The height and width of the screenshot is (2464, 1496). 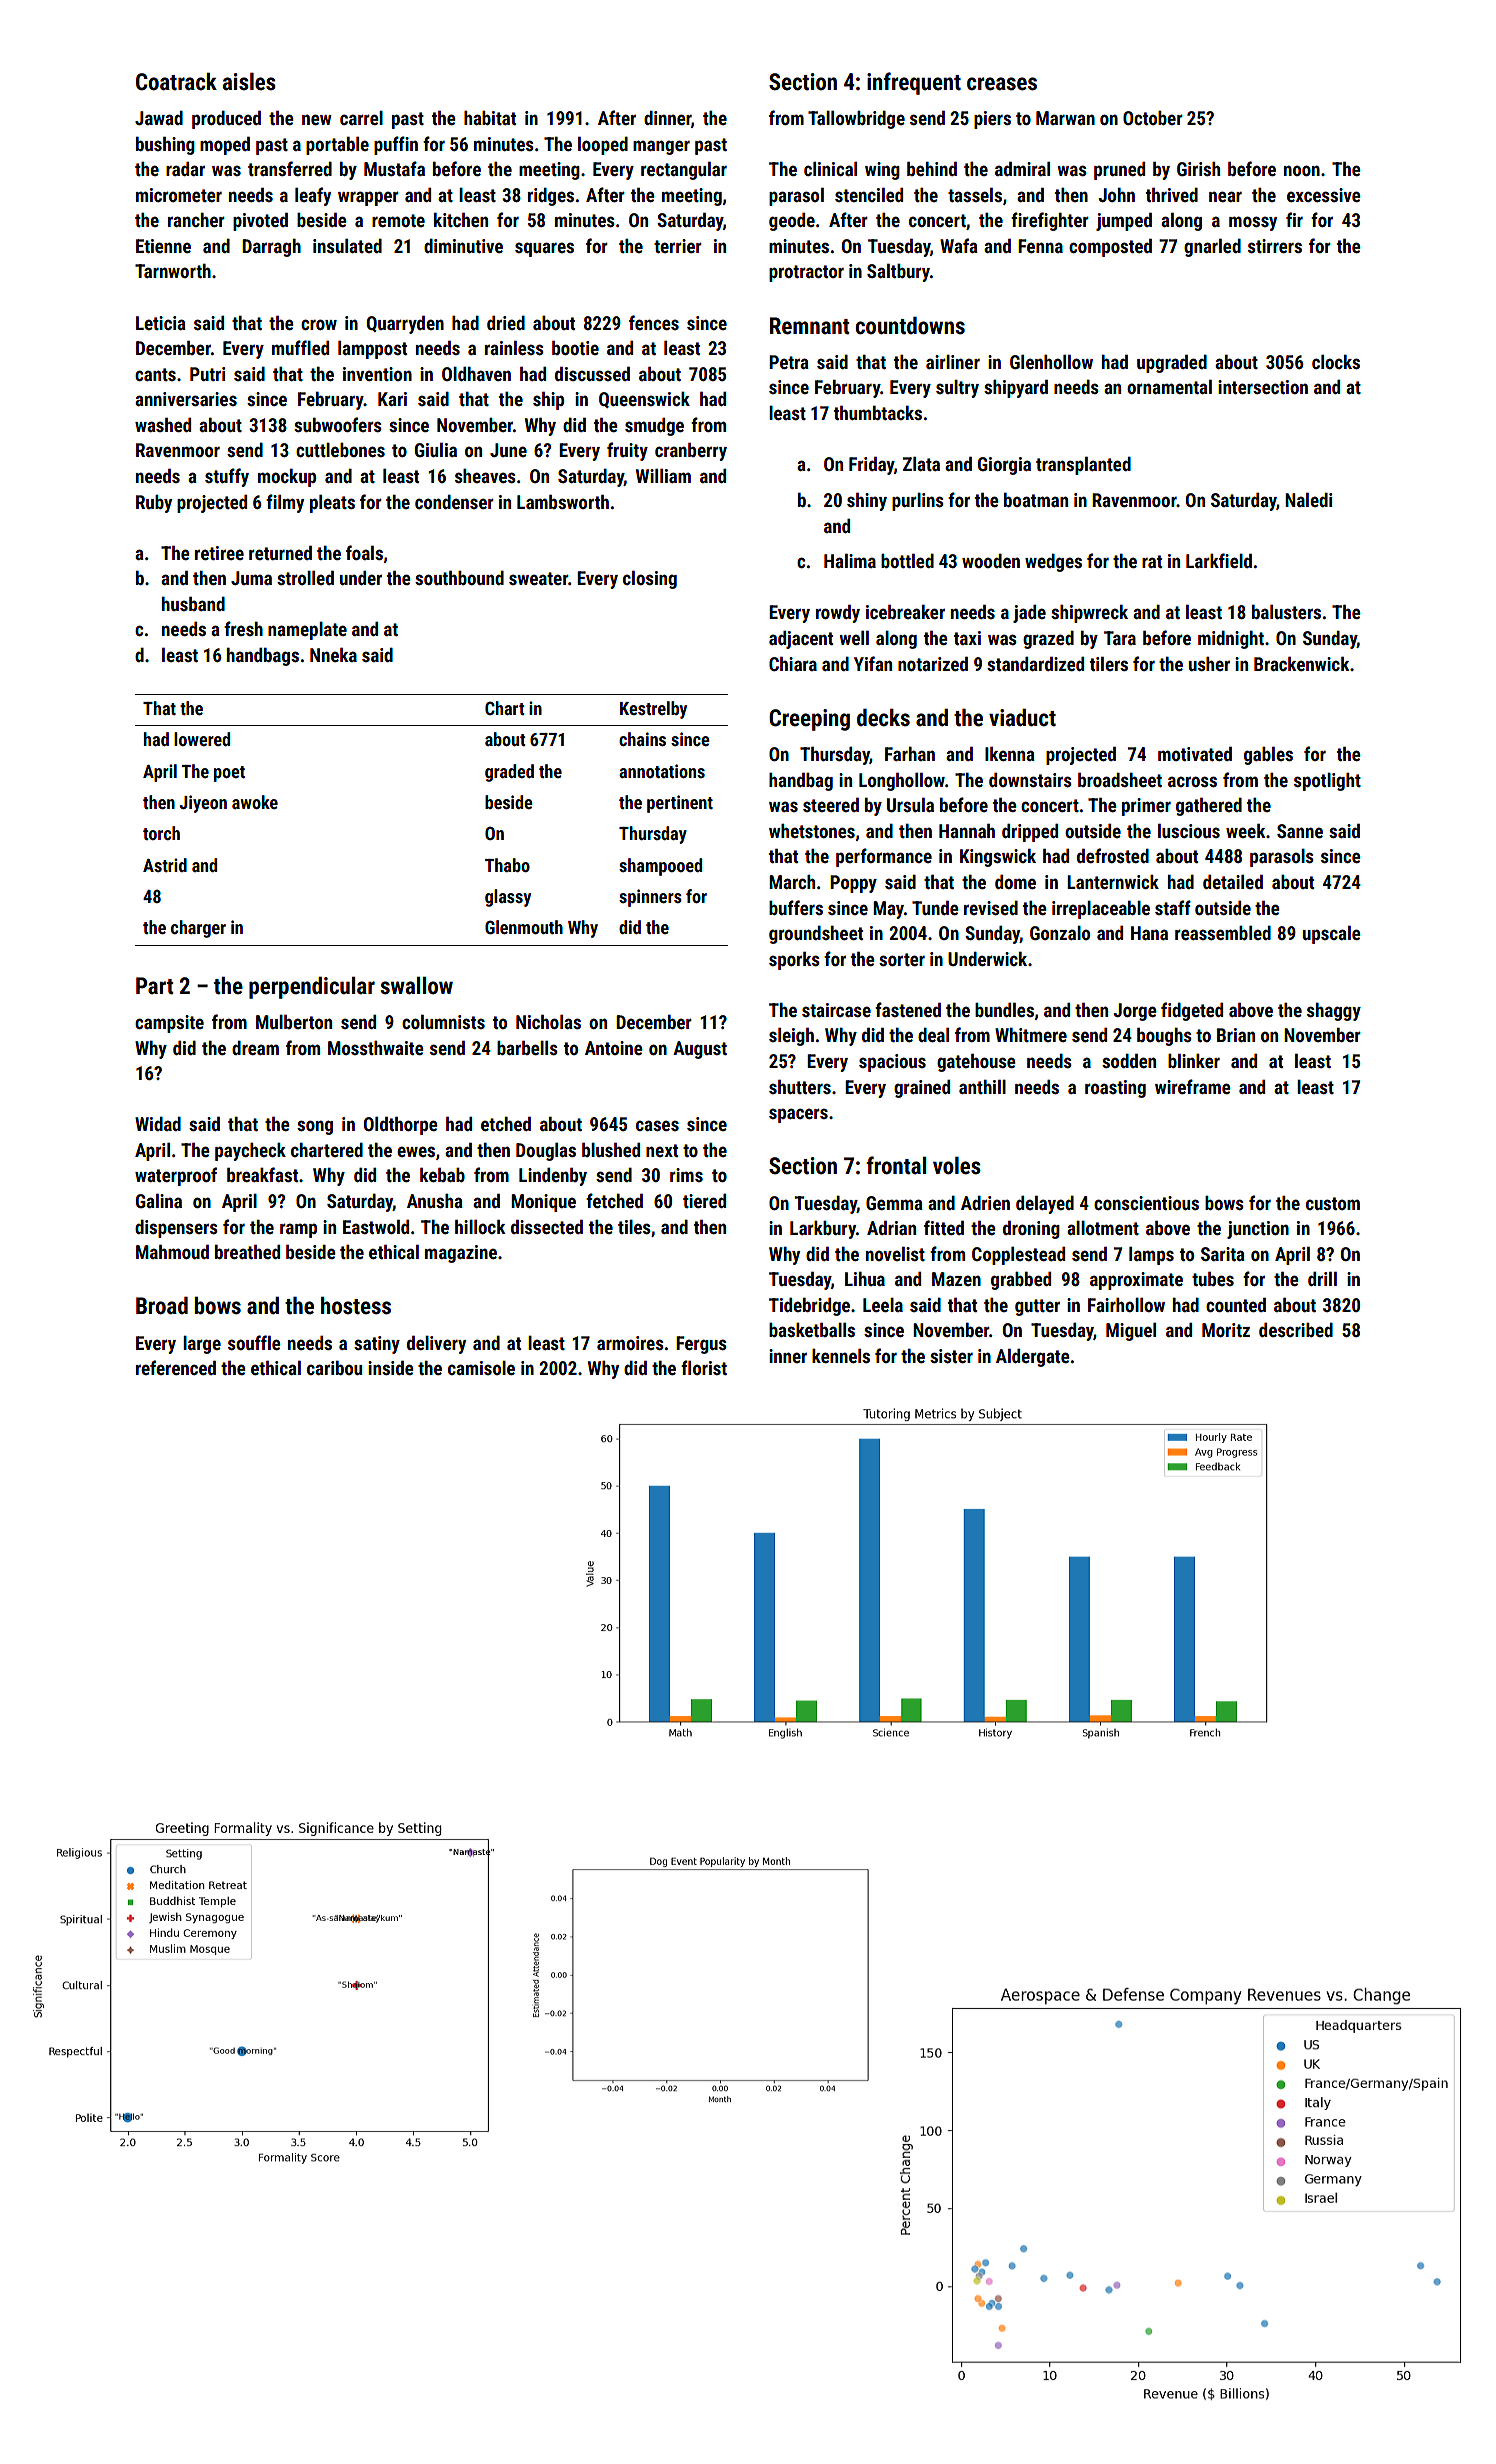 What do you see at coordinates (798, 1115) in the screenshot?
I see `spacers` at bounding box center [798, 1115].
